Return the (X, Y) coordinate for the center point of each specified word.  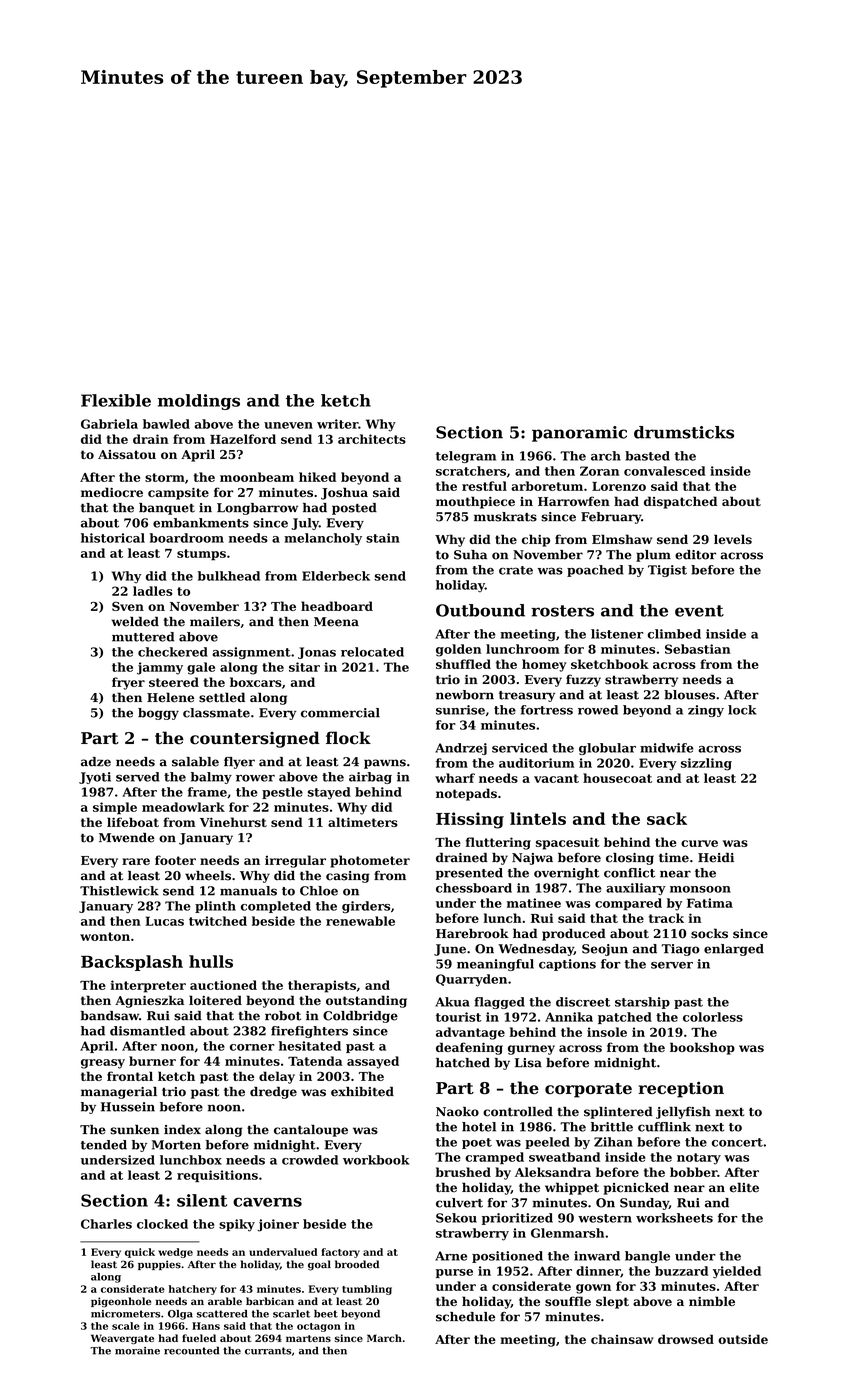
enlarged (734, 950)
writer (337, 424)
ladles (153, 591)
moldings (199, 402)
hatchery (193, 1290)
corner (252, 1047)
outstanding (366, 1001)
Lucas (164, 921)
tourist (459, 1017)
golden (458, 650)
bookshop (702, 1048)
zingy (706, 711)
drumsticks (684, 432)
